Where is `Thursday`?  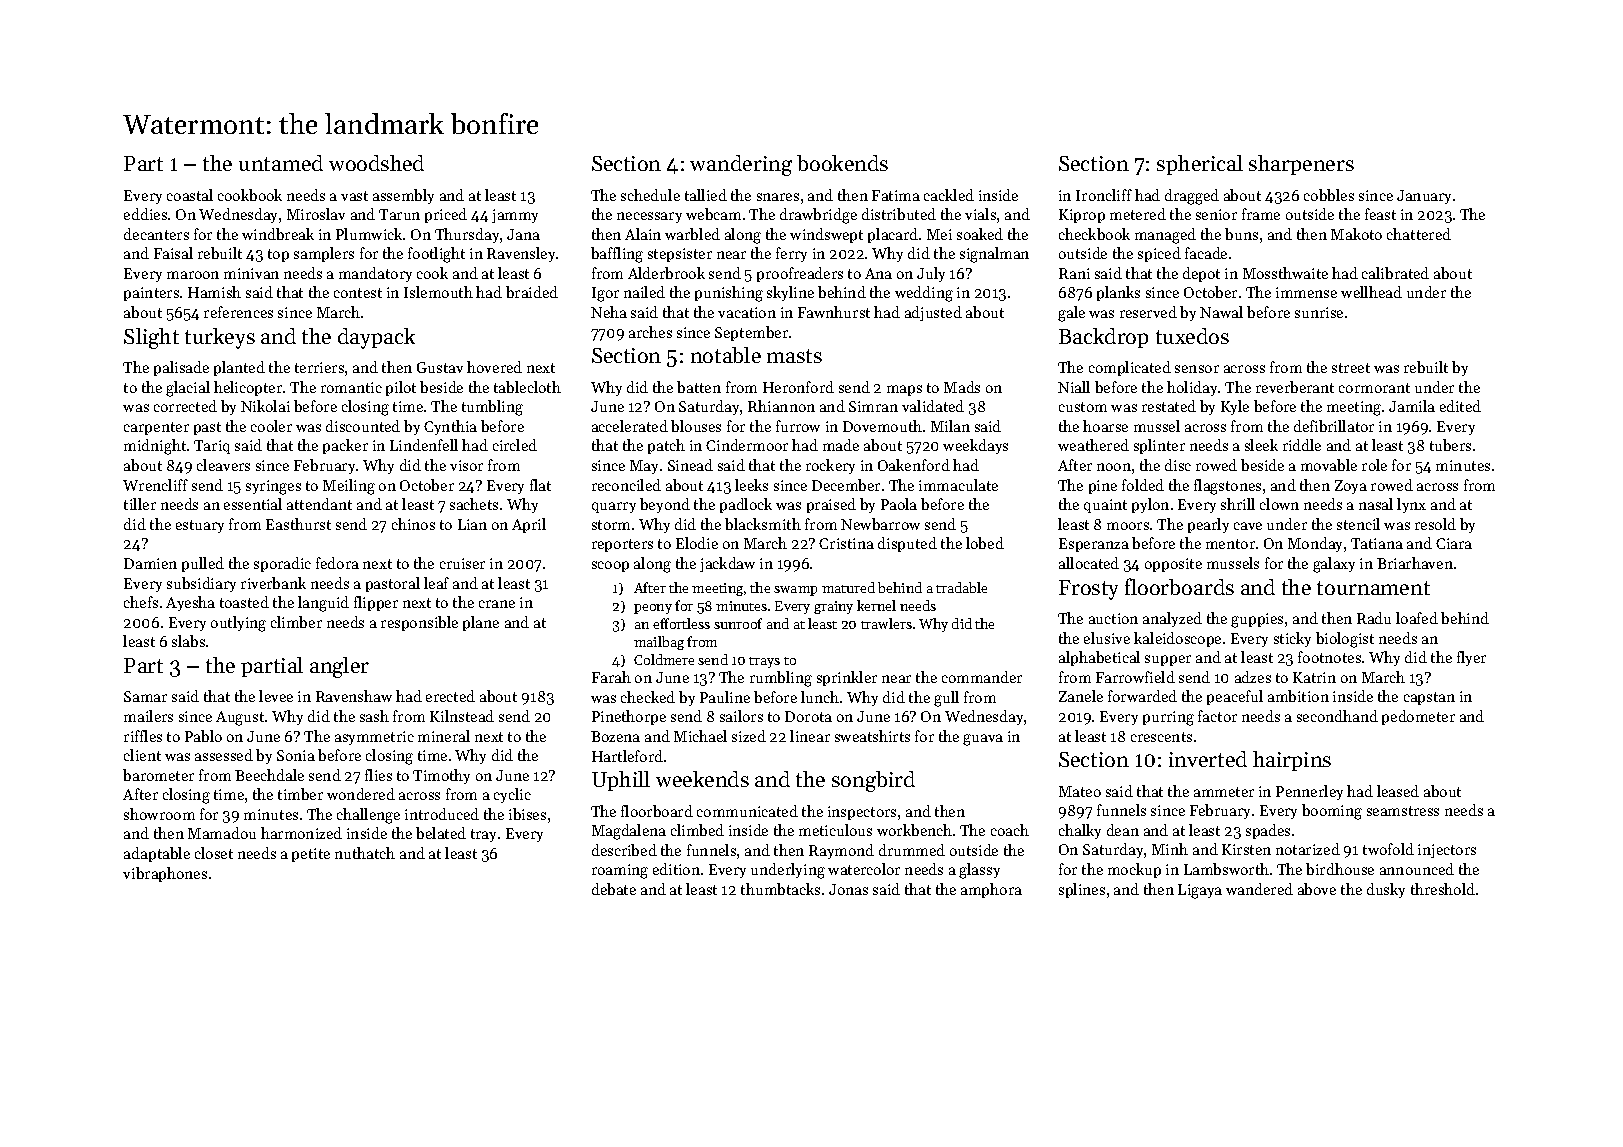
Thursday is located at coordinates (467, 235).
